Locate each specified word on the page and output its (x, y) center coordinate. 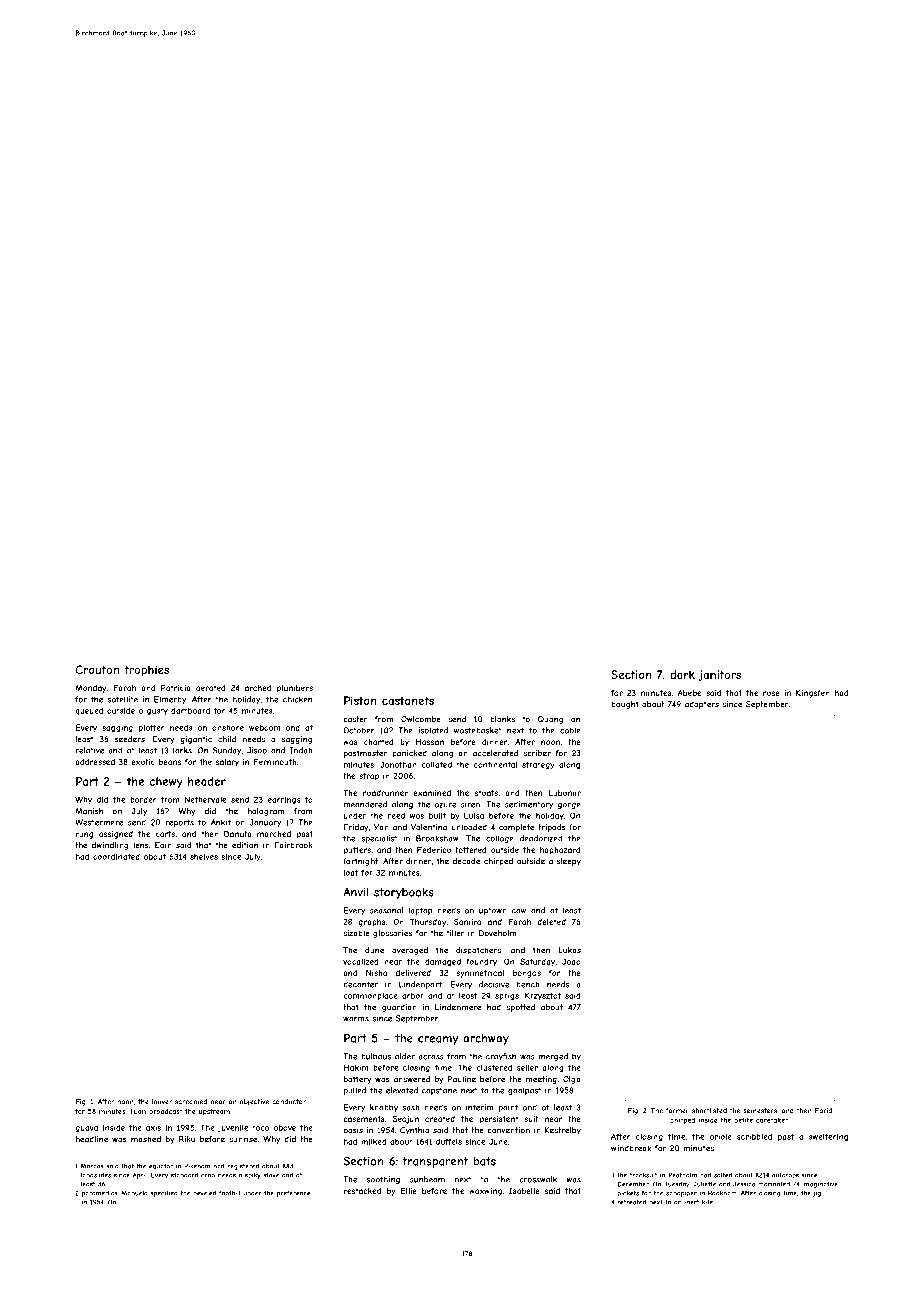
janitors (719, 675)
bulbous (376, 1056)
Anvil (355, 892)
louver (162, 1101)
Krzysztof (543, 996)
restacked (362, 1191)
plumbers (295, 689)
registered (243, 1167)
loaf (351, 872)
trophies (146, 670)
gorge (569, 806)
